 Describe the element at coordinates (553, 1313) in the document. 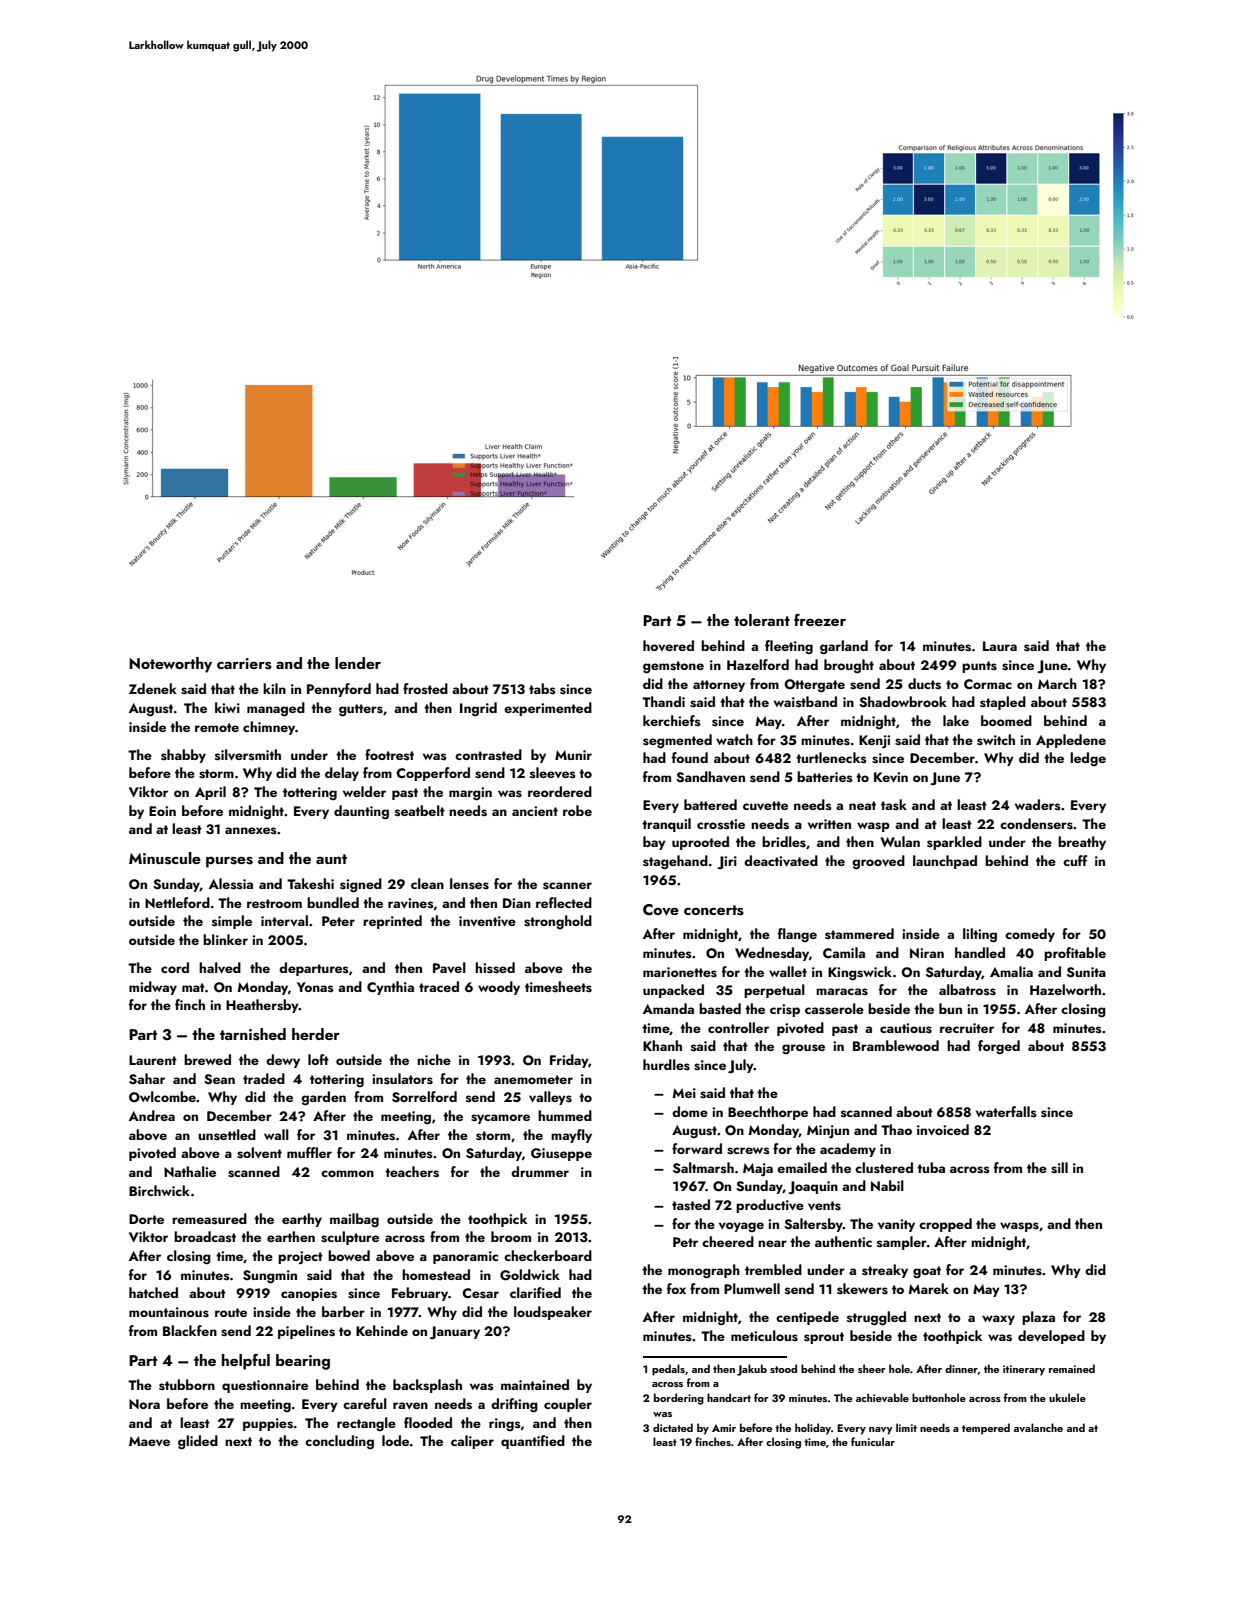

I see `loudspeaker` at that location.
